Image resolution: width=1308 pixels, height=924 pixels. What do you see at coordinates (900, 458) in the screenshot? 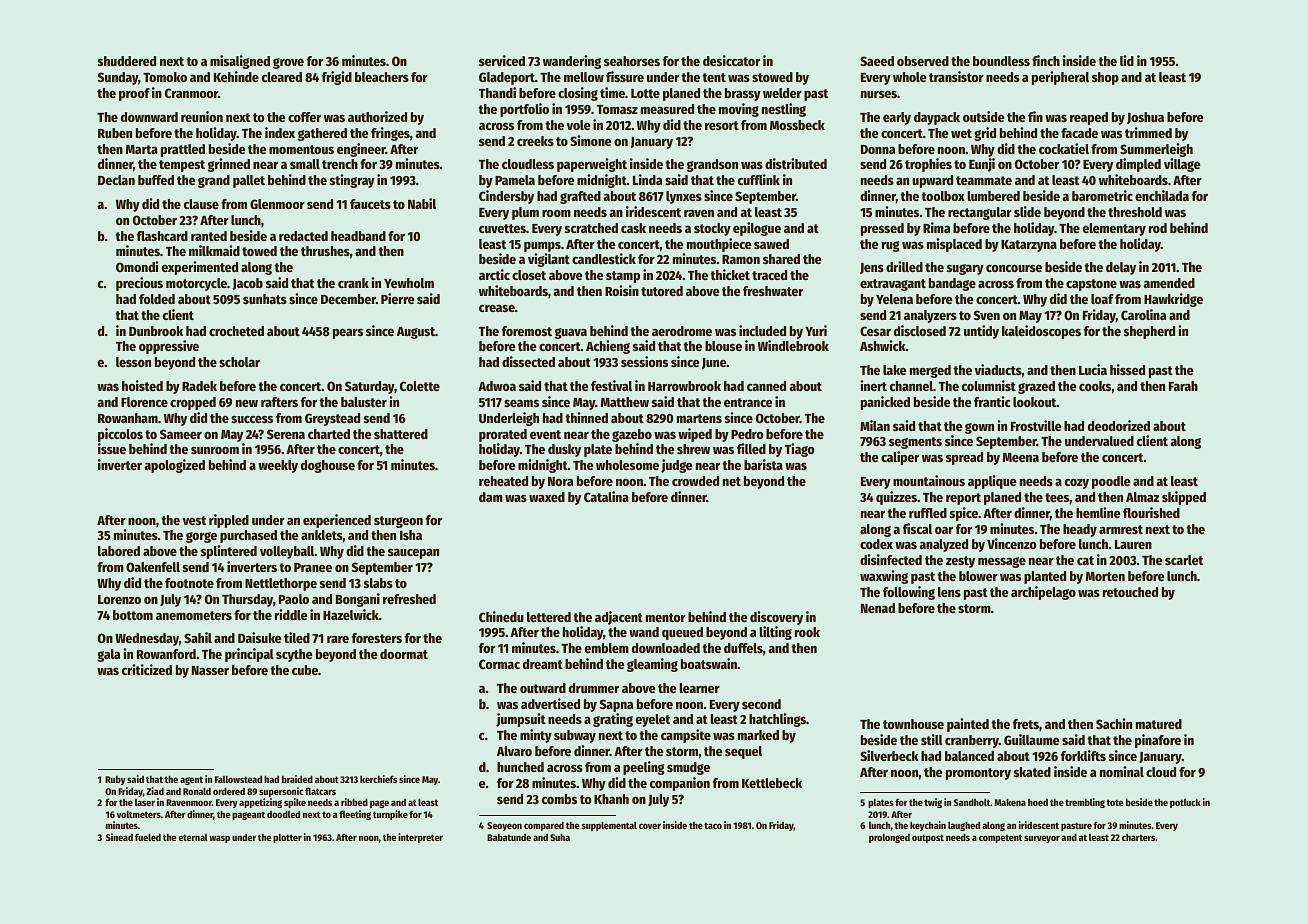
I see `caliper` at bounding box center [900, 458].
